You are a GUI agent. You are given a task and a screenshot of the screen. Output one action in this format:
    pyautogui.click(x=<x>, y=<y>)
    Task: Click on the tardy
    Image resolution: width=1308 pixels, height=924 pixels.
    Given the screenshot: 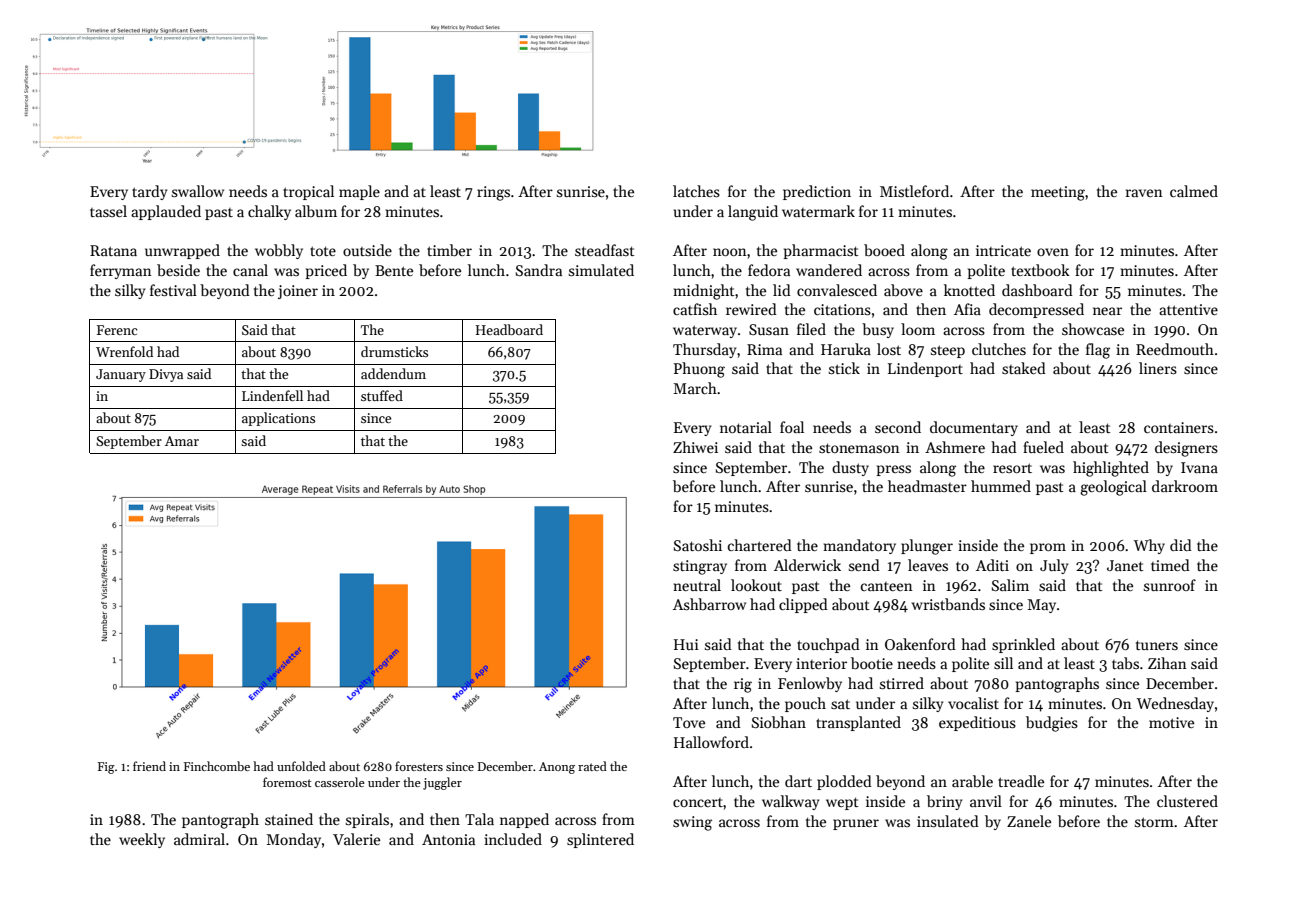 What is the action you would take?
    pyautogui.click(x=149, y=192)
